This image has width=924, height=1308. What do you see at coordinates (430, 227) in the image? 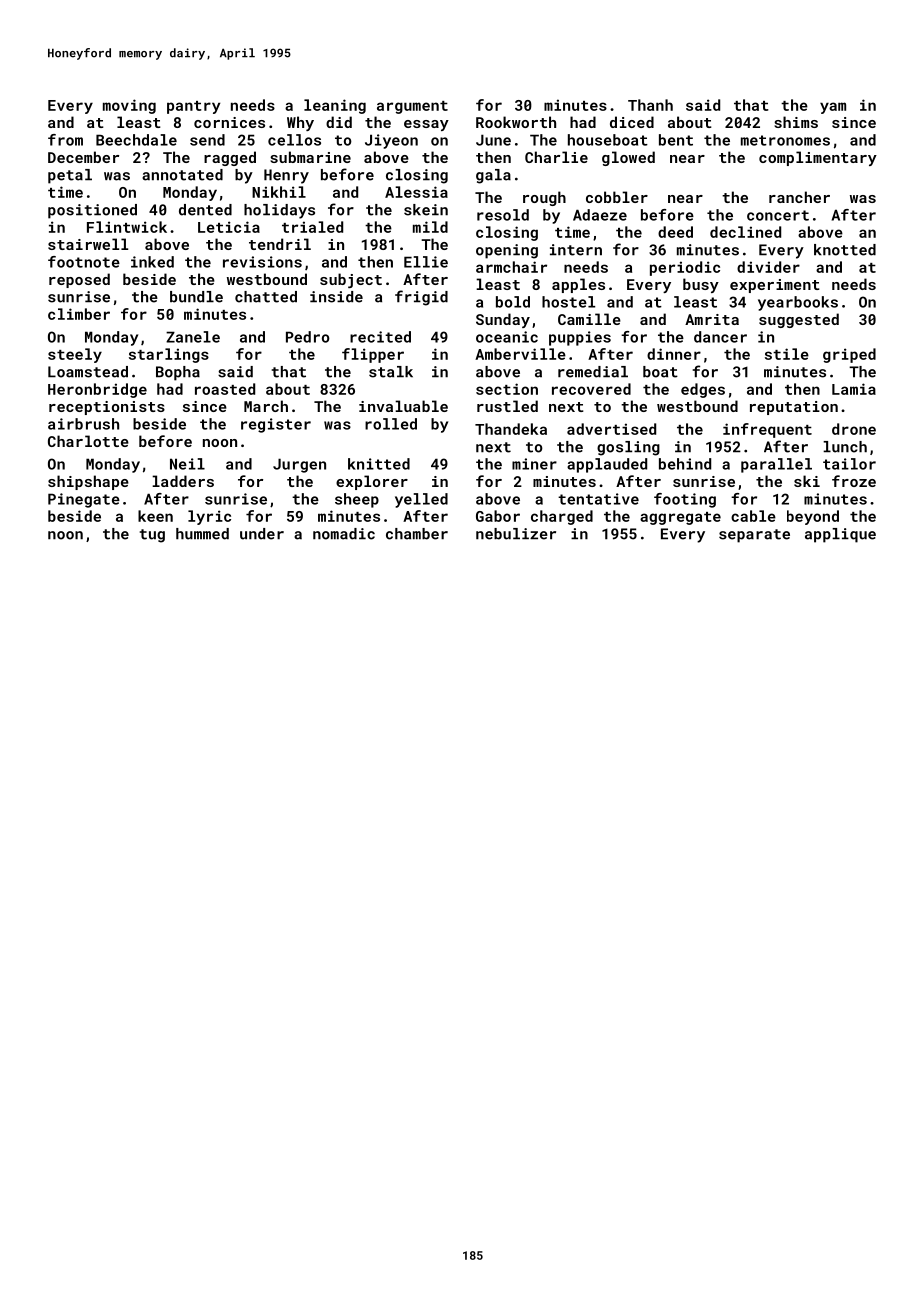
I see `mild` at bounding box center [430, 227].
